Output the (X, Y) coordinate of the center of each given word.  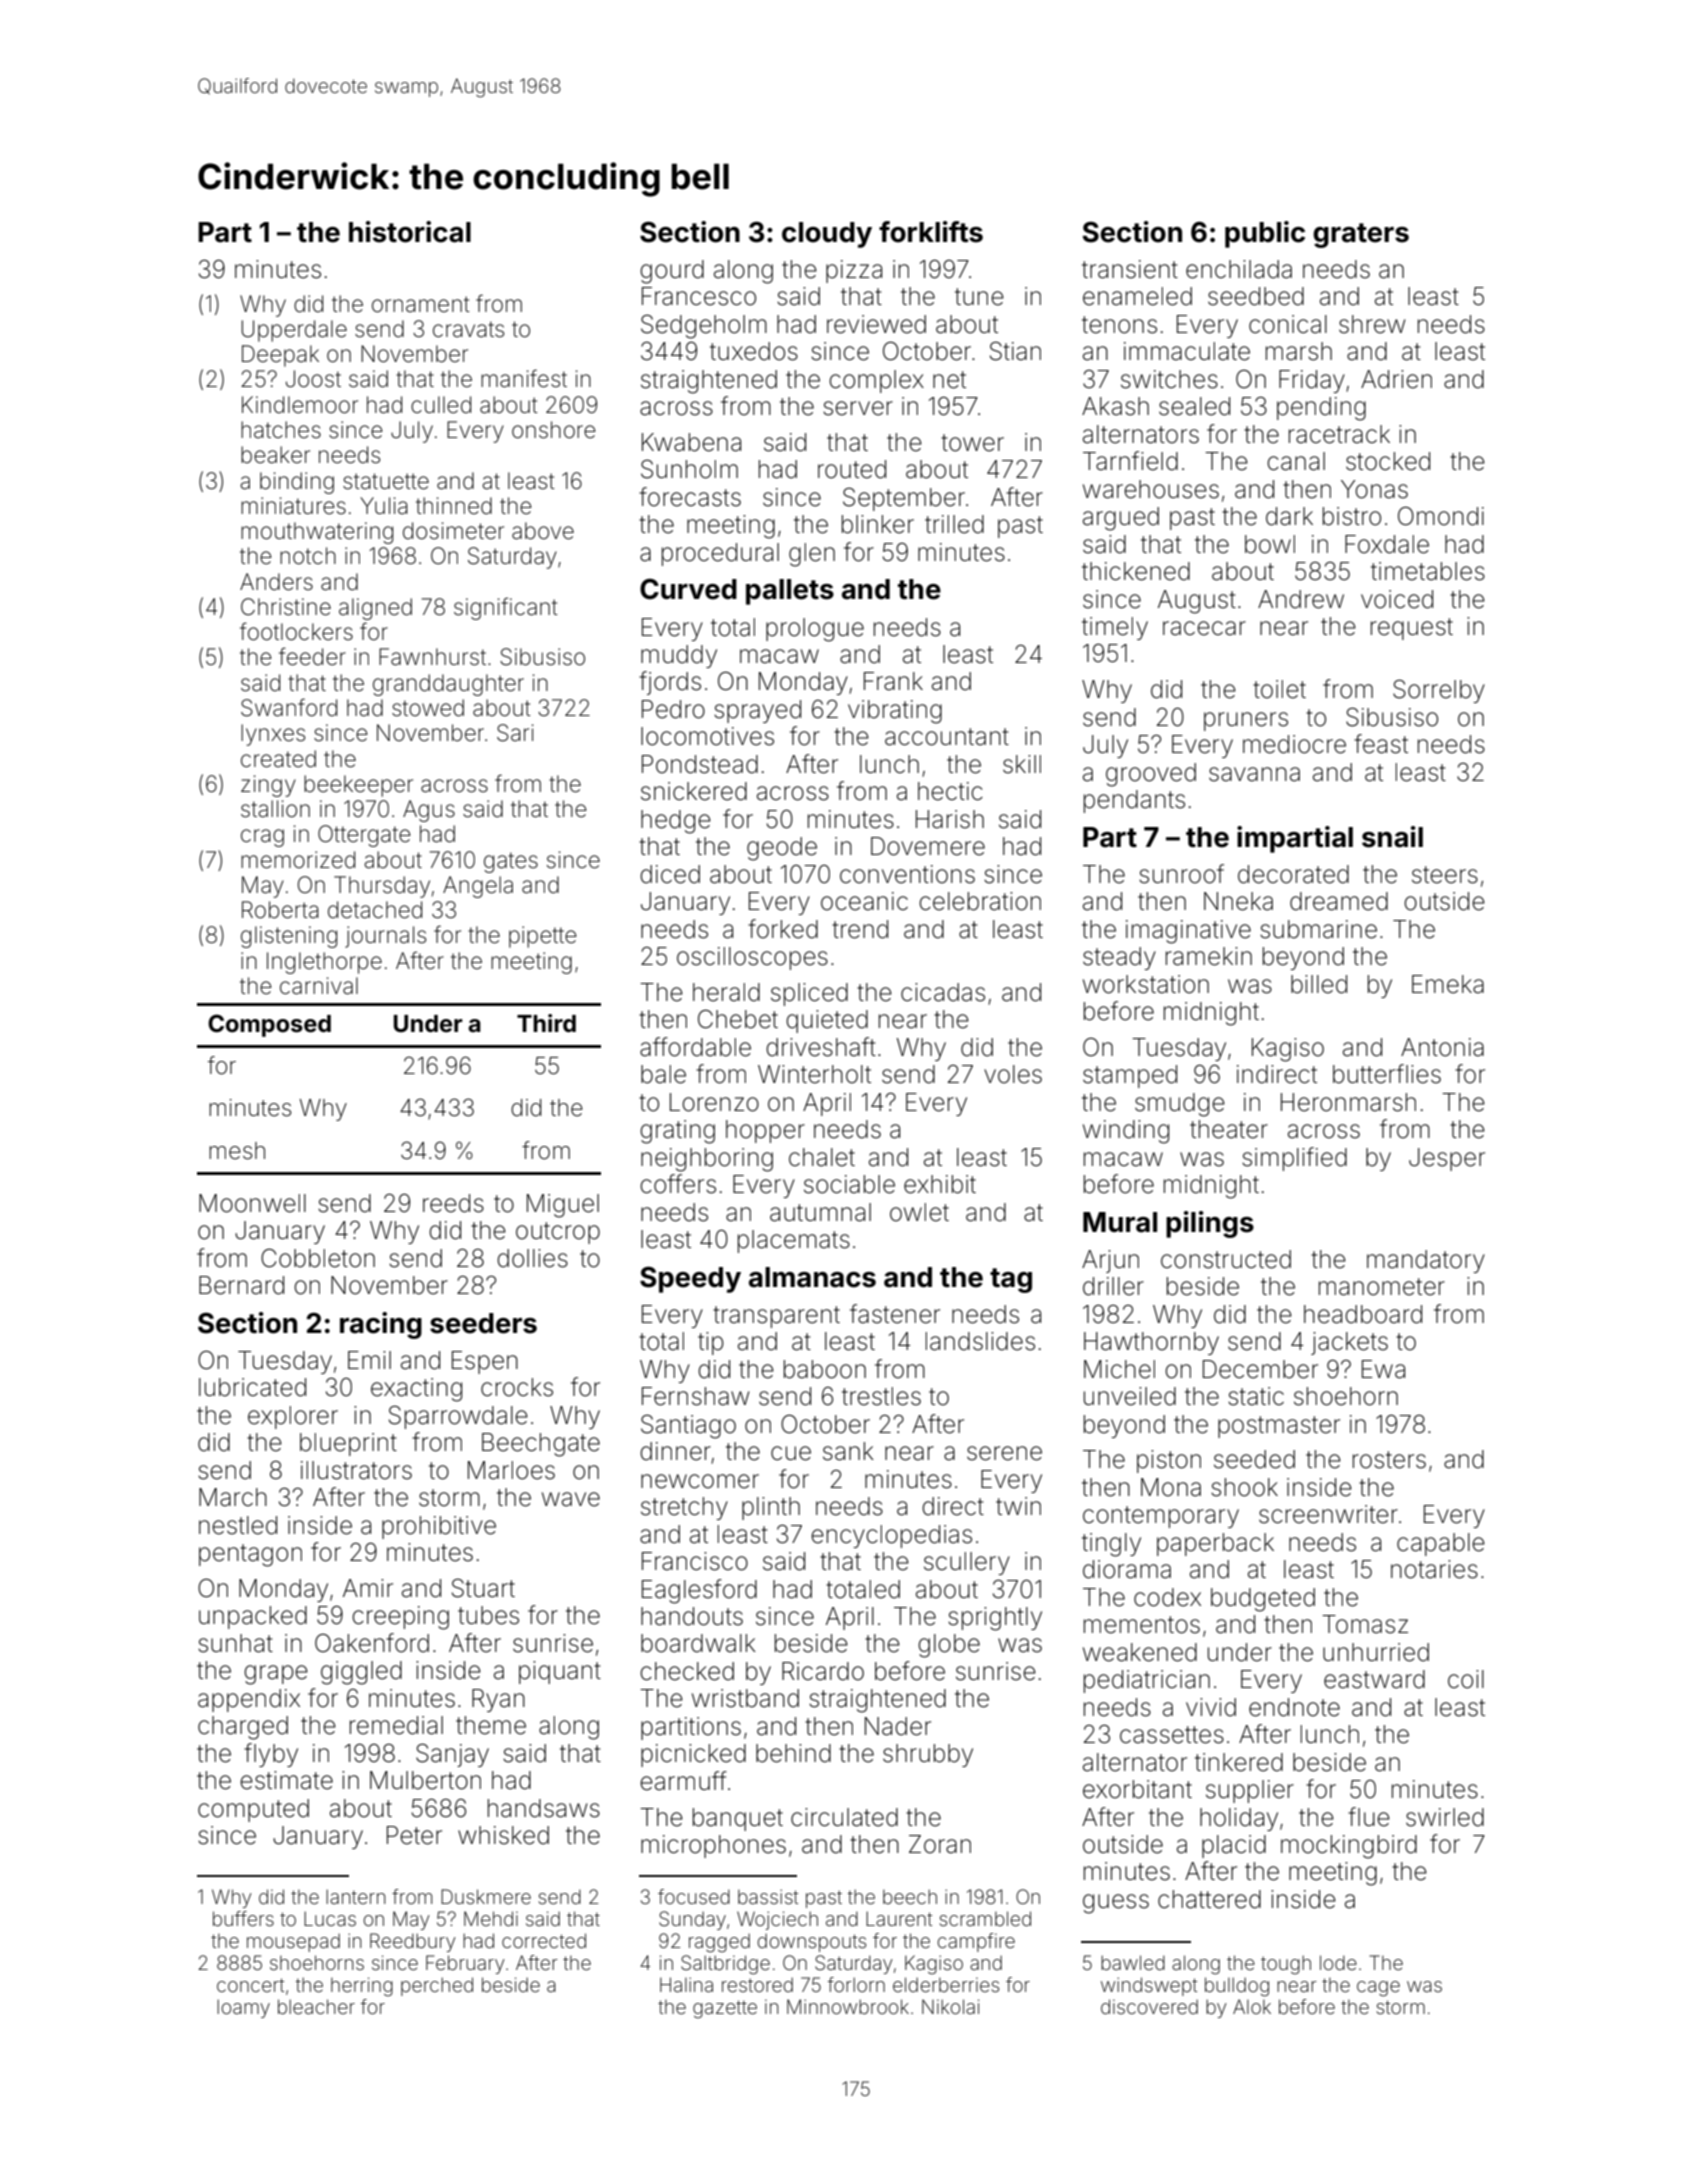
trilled (954, 524)
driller (1113, 1286)
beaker (275, 455)
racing (381, 1325)
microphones (713, 1846)
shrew (1372, 324)
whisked (503, 1835)
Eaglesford (699, 1591)
